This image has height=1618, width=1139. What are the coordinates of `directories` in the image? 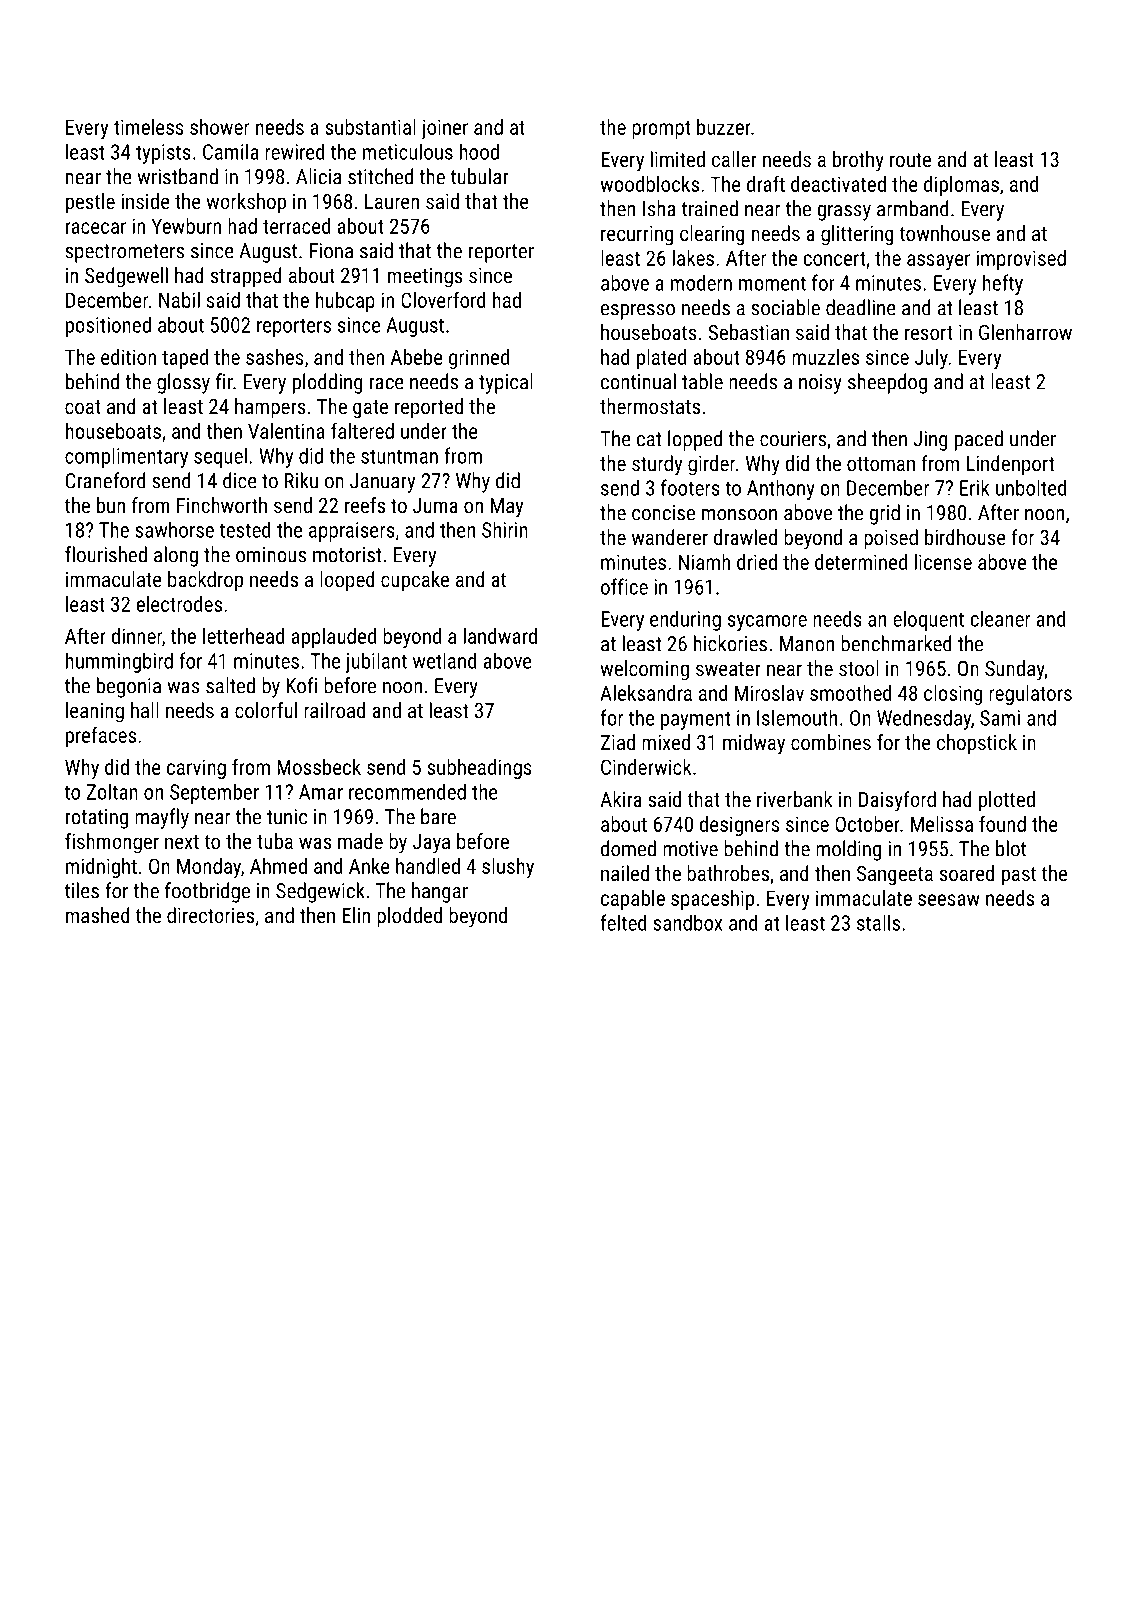 It's located at (210, 915).
